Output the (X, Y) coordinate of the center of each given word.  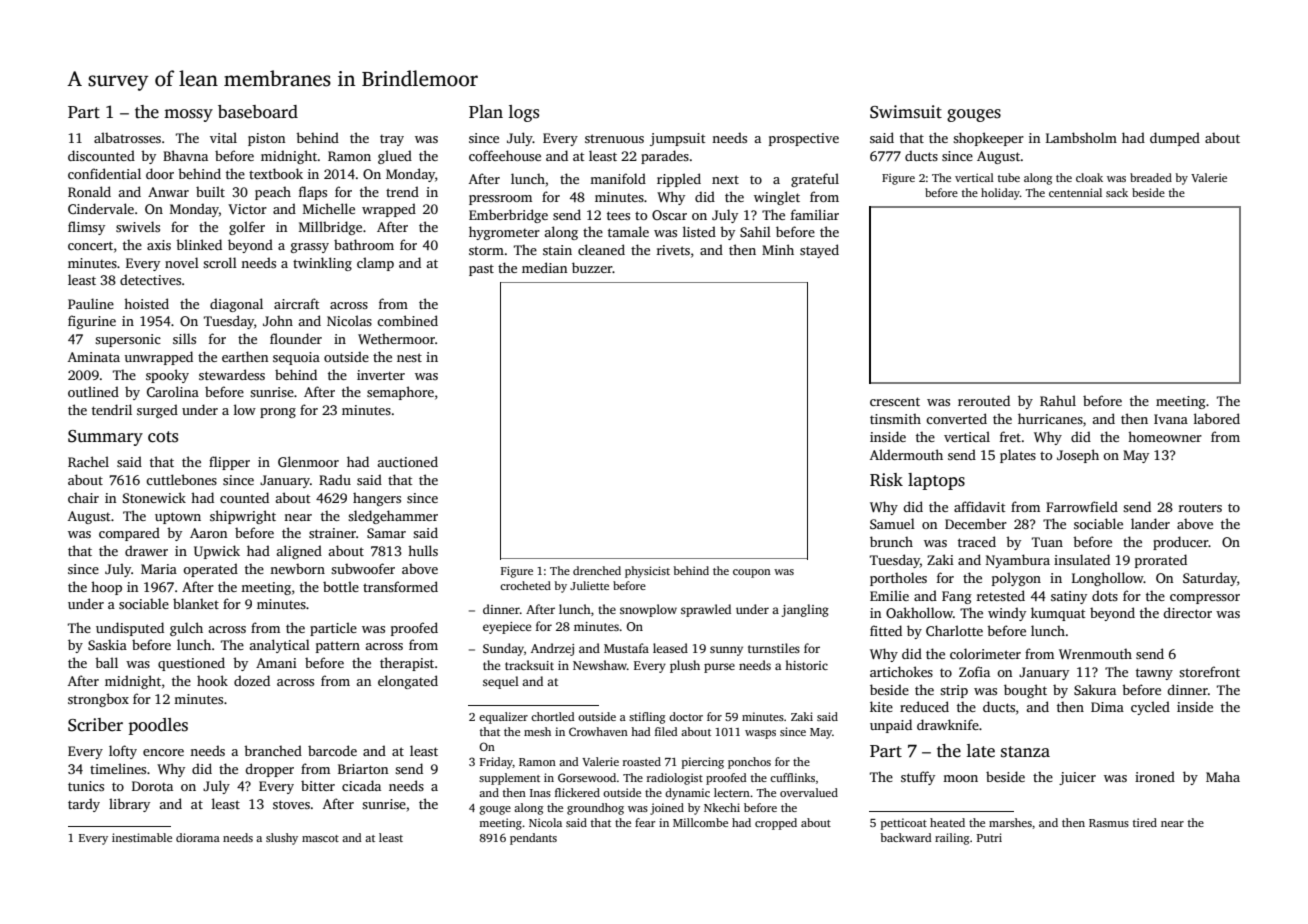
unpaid (891, 726)
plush (685, 666)
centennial (1075, 192)
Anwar (168, 192)
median (544, 267)
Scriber (95, 725)
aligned (299, 552)
